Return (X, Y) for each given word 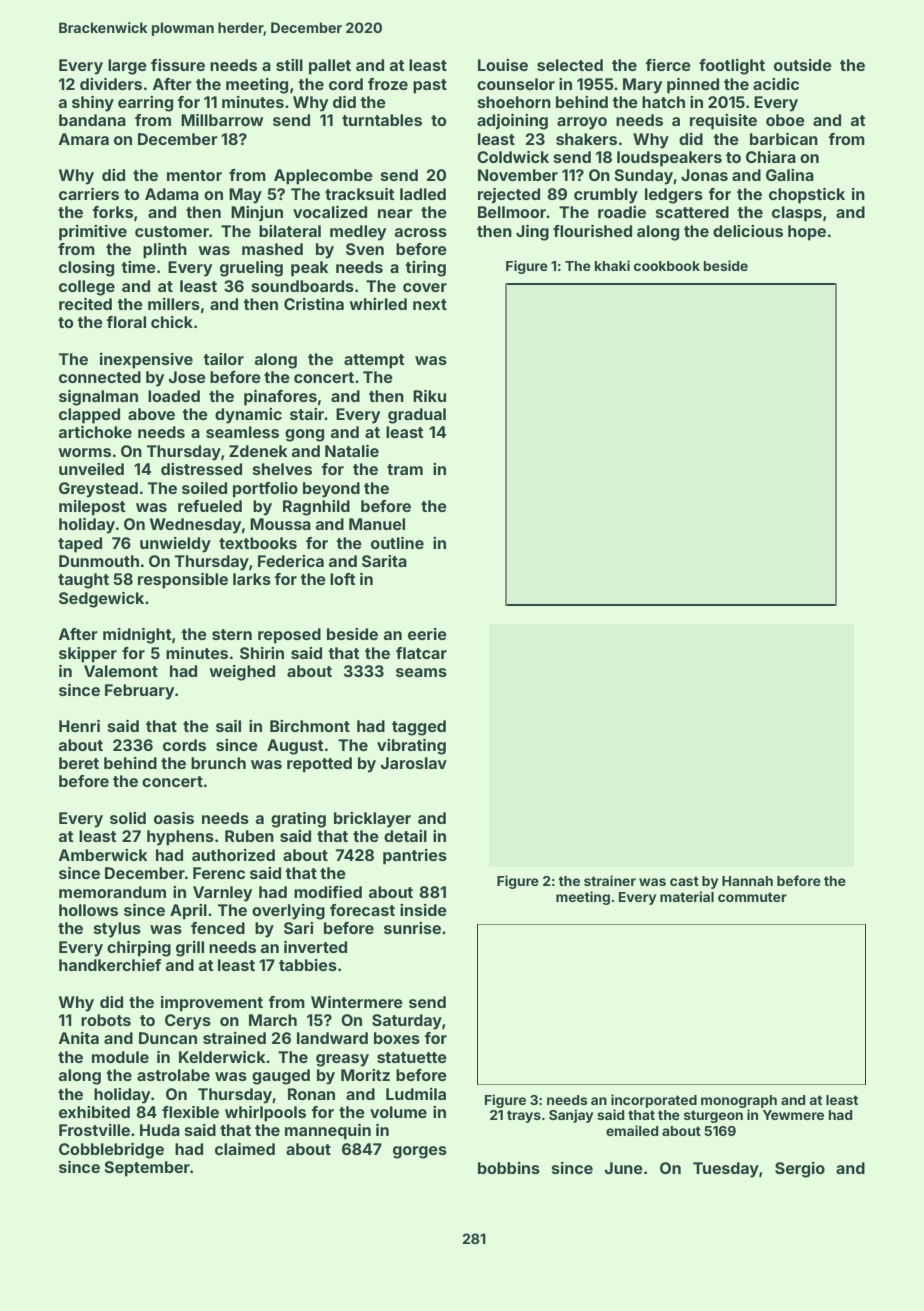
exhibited (94, 1112)
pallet (330, 67)
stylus (117, 930)
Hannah (747, 881)
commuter (752, 897)
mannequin (328, 1132)
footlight (732, 67)
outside (803, 65)
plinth (165, 251)
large (127, 67)
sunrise (412, 928)
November (518, 175)
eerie (427, 634)
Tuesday (726, 1170)
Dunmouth (99, 561)
